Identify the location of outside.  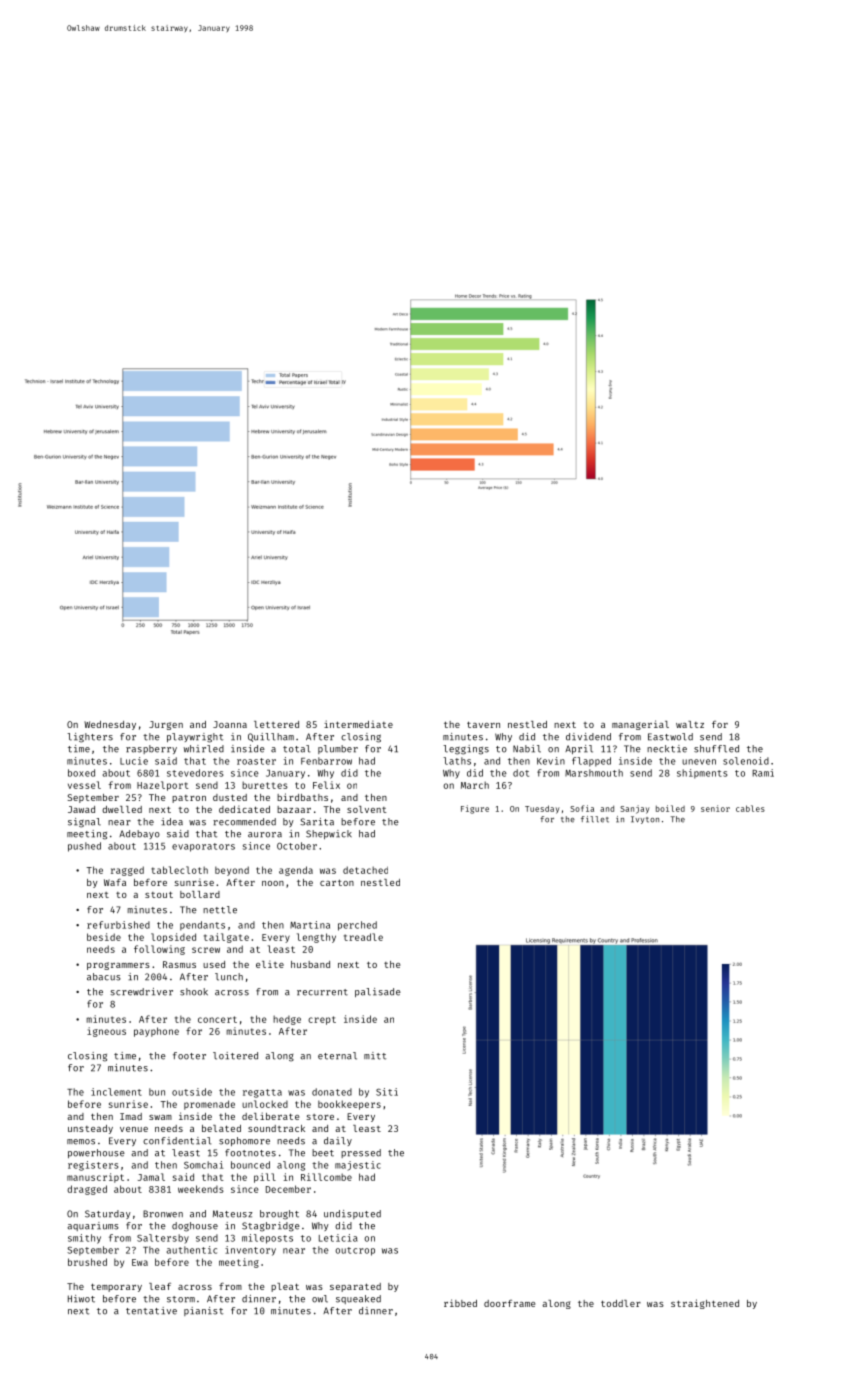
(192, 1092).
